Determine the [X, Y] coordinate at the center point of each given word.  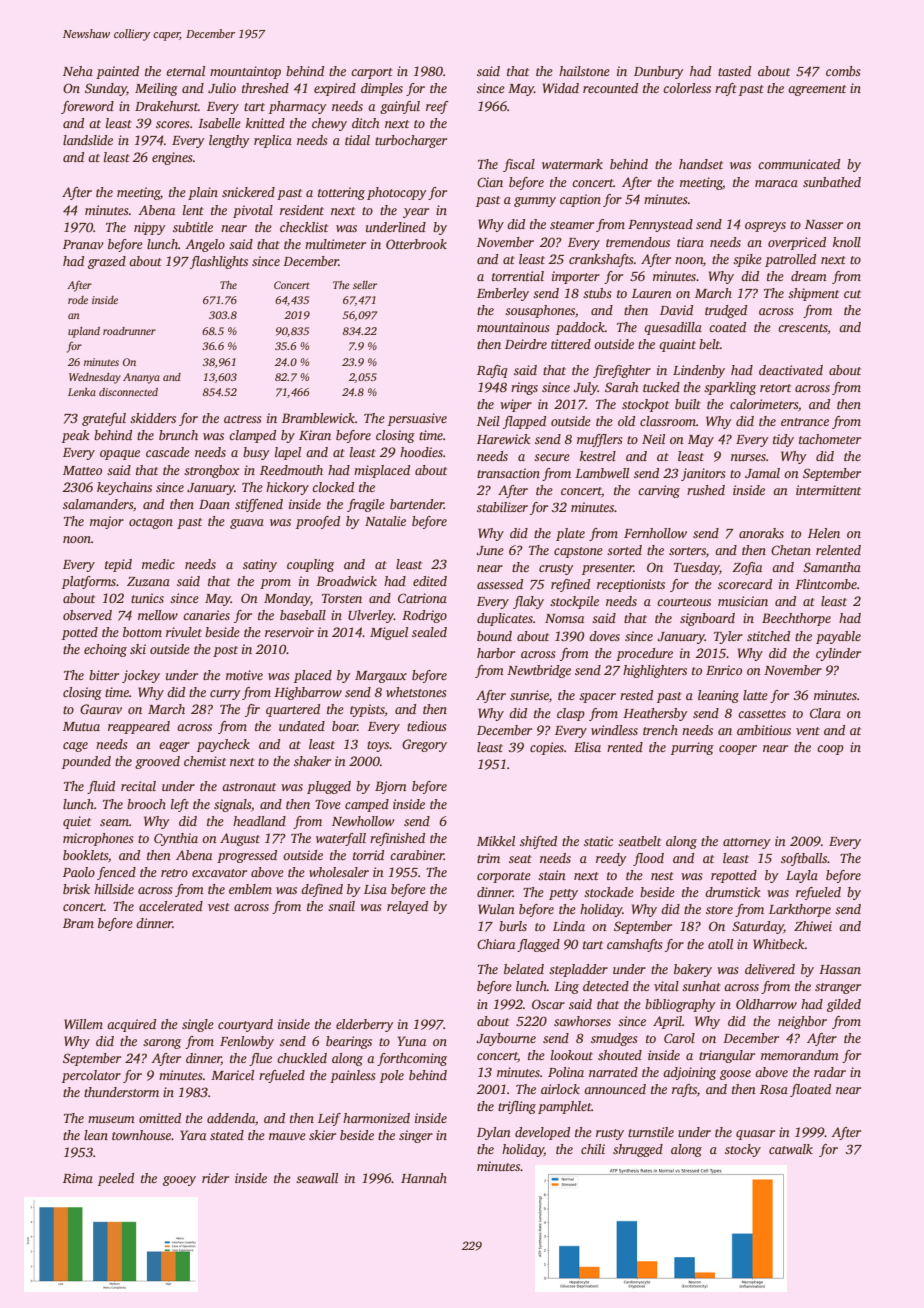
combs [843, 71]
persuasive [417, 419]
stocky [743, 1150]
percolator [91, 1076]
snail [341, 906]
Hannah [424, 1178]
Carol [679, 1038]
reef [437, 107]
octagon [151, 523]
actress [242, 419]
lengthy [229, 141]
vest [219, 907]
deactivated [791, 370]
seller [365, 285]
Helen [824, 533]
